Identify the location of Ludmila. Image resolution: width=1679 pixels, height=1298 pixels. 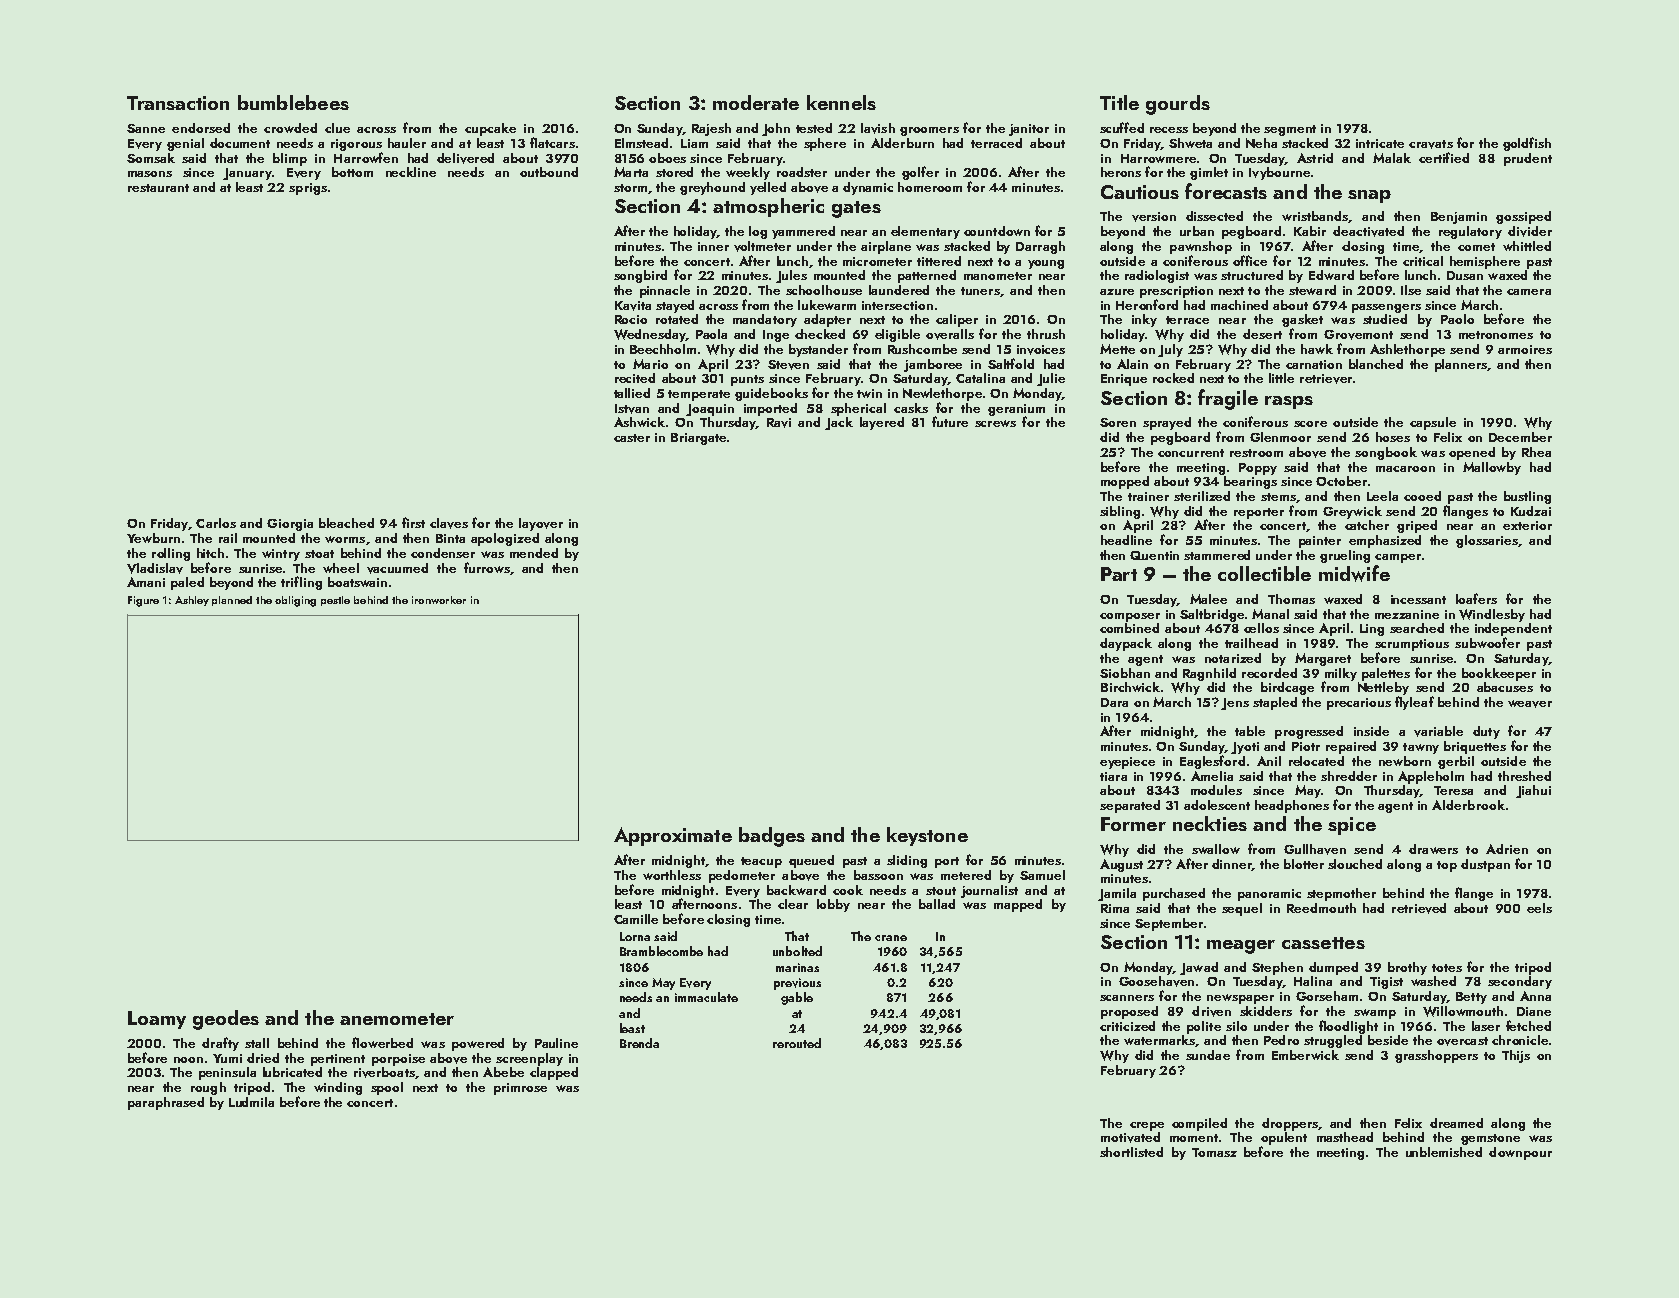
(251, 1102).
